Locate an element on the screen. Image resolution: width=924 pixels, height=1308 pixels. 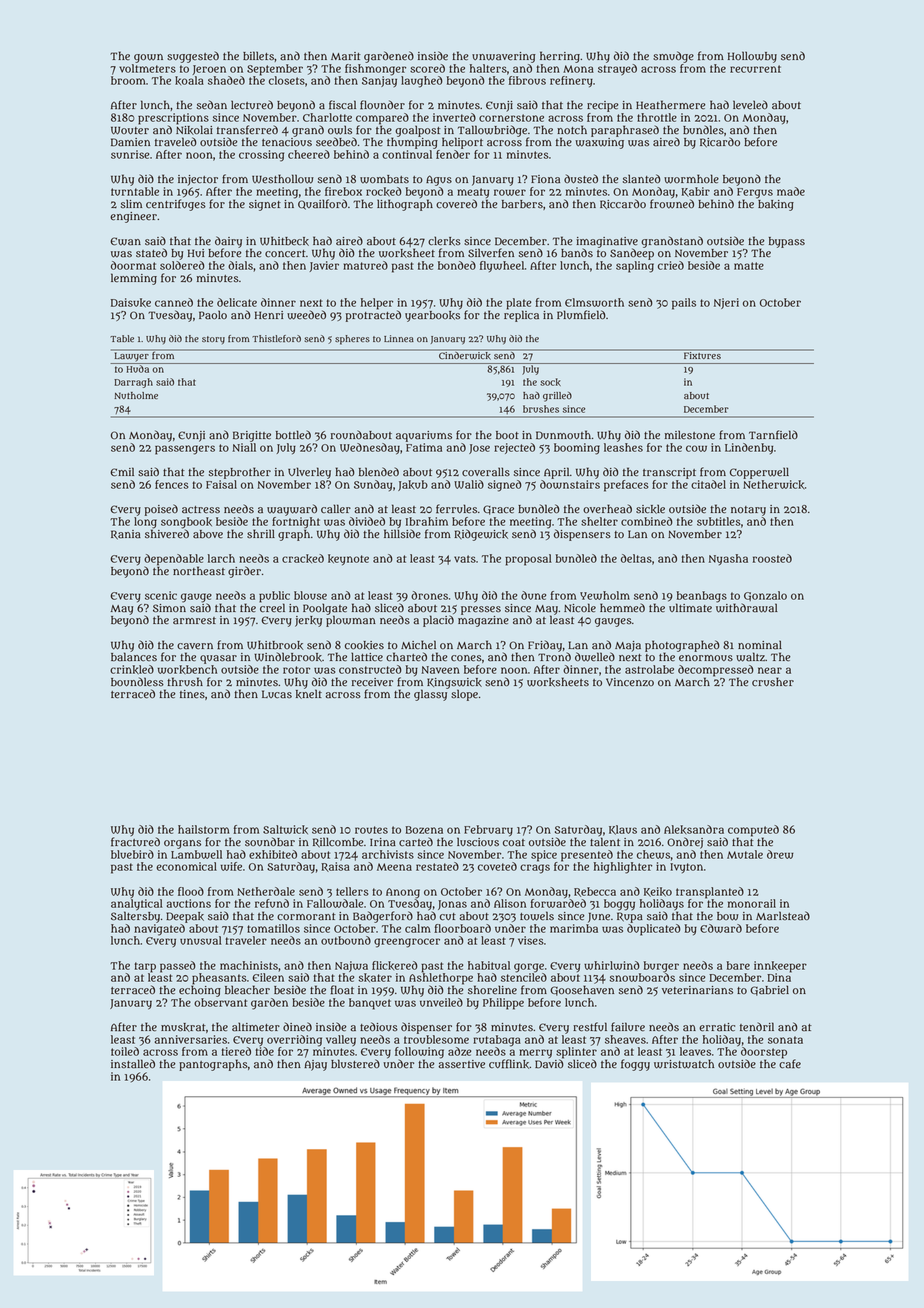
Riccardo is located at coordinates (623, 204).
